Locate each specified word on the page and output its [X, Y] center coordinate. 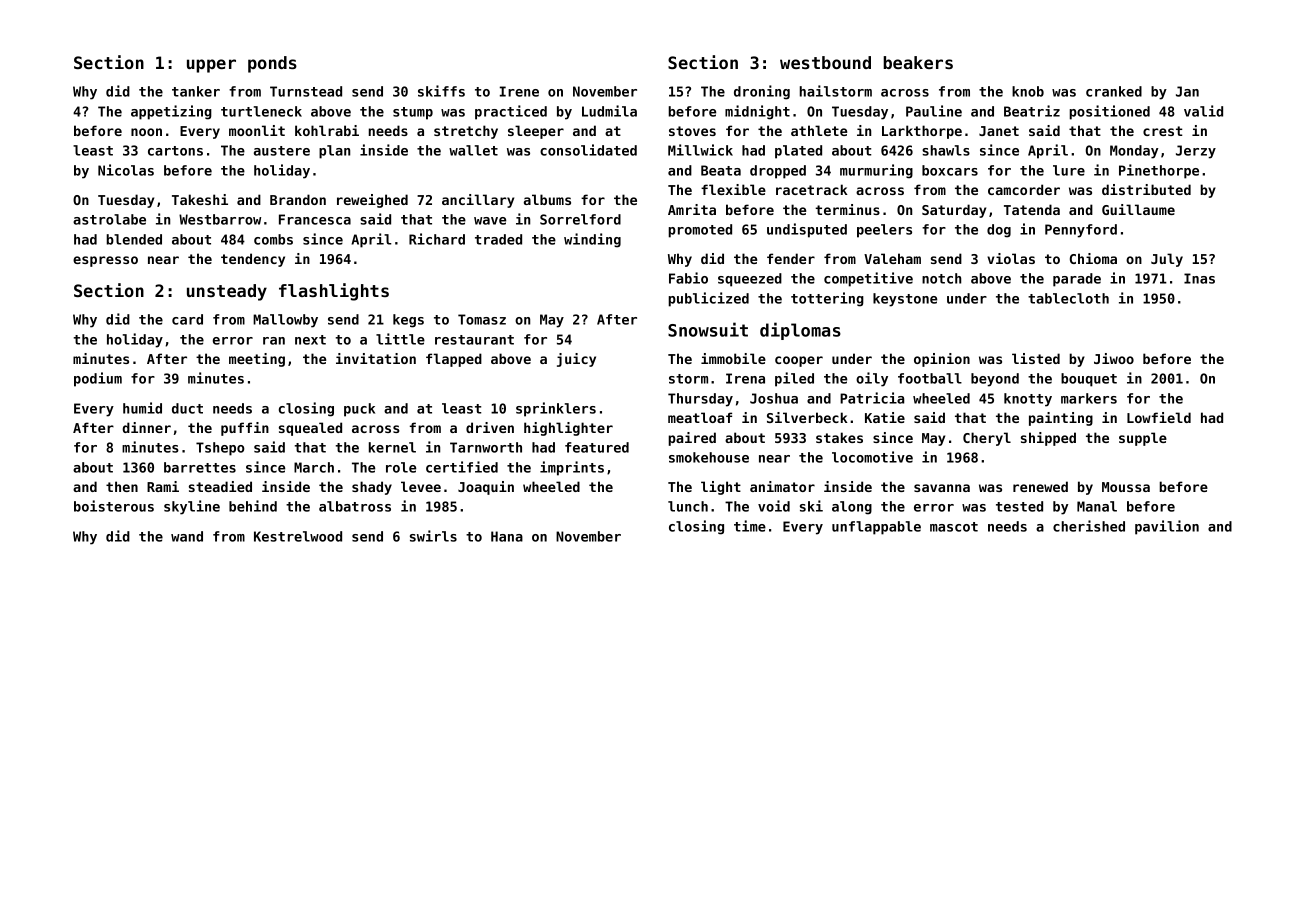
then [122, 486]
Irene [519, 91]
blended [134, 239]
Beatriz [1032, 111]
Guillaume [1138, 209]
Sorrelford [580, 219]
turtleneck [261, 111]
